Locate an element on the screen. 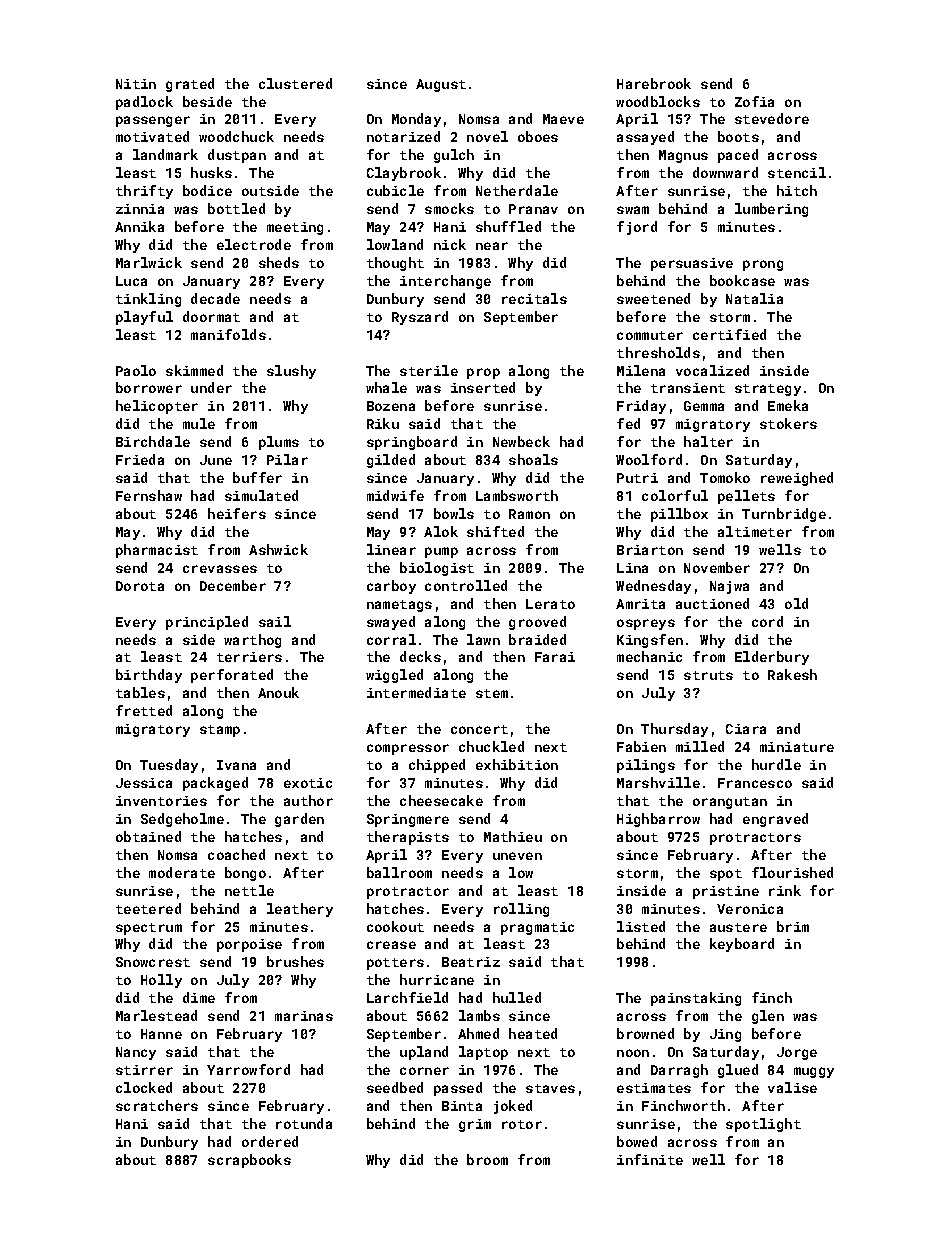 The width and height of the screenshot is (952, 1233). notarized is located at coordinates (403, 136).
